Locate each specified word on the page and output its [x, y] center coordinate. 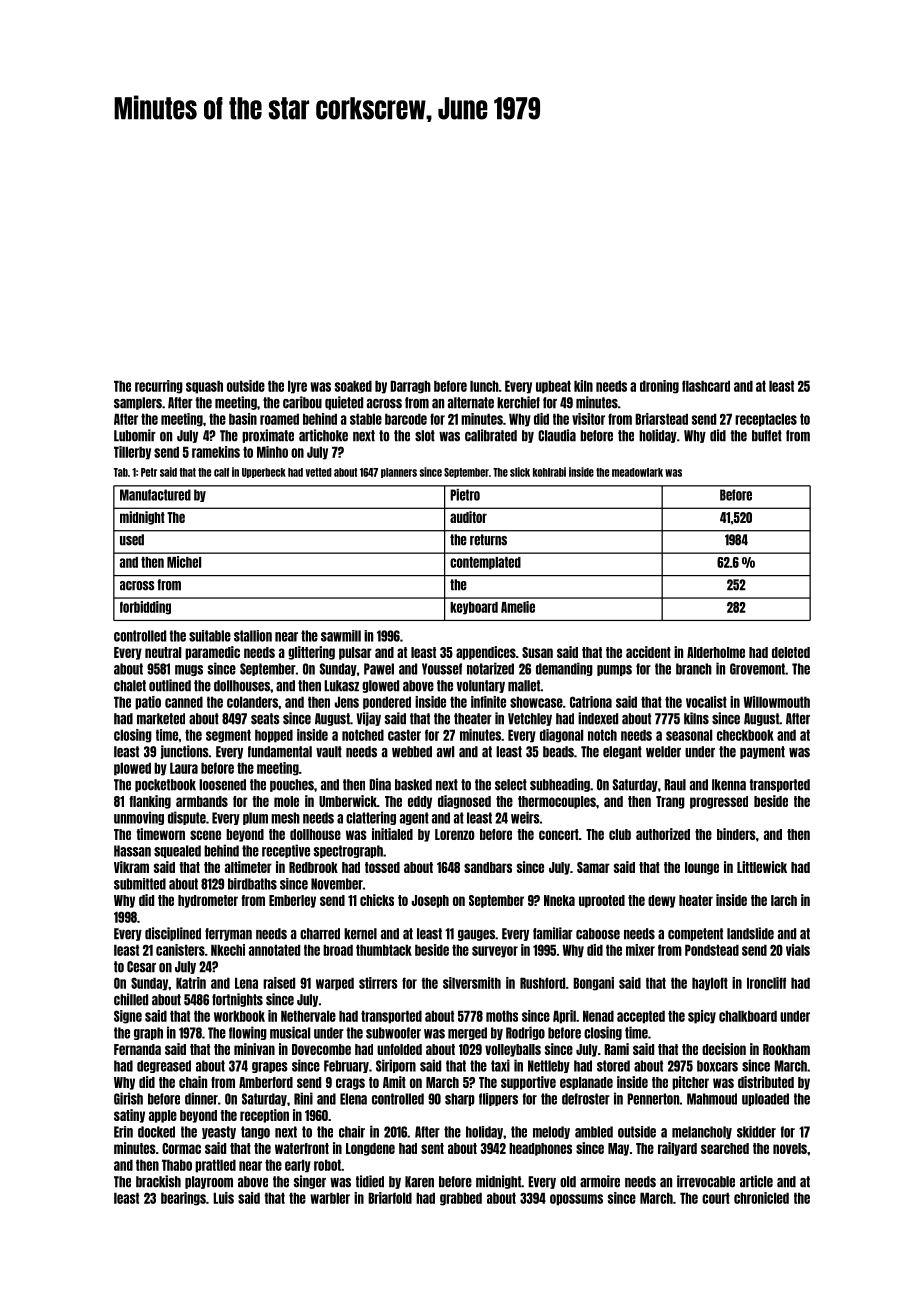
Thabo [177, 1165]
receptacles [766, 420]
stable [366, 419]
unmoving [139, 818]
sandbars [488, 867]
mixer [640, 950]
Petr [149, 472]
